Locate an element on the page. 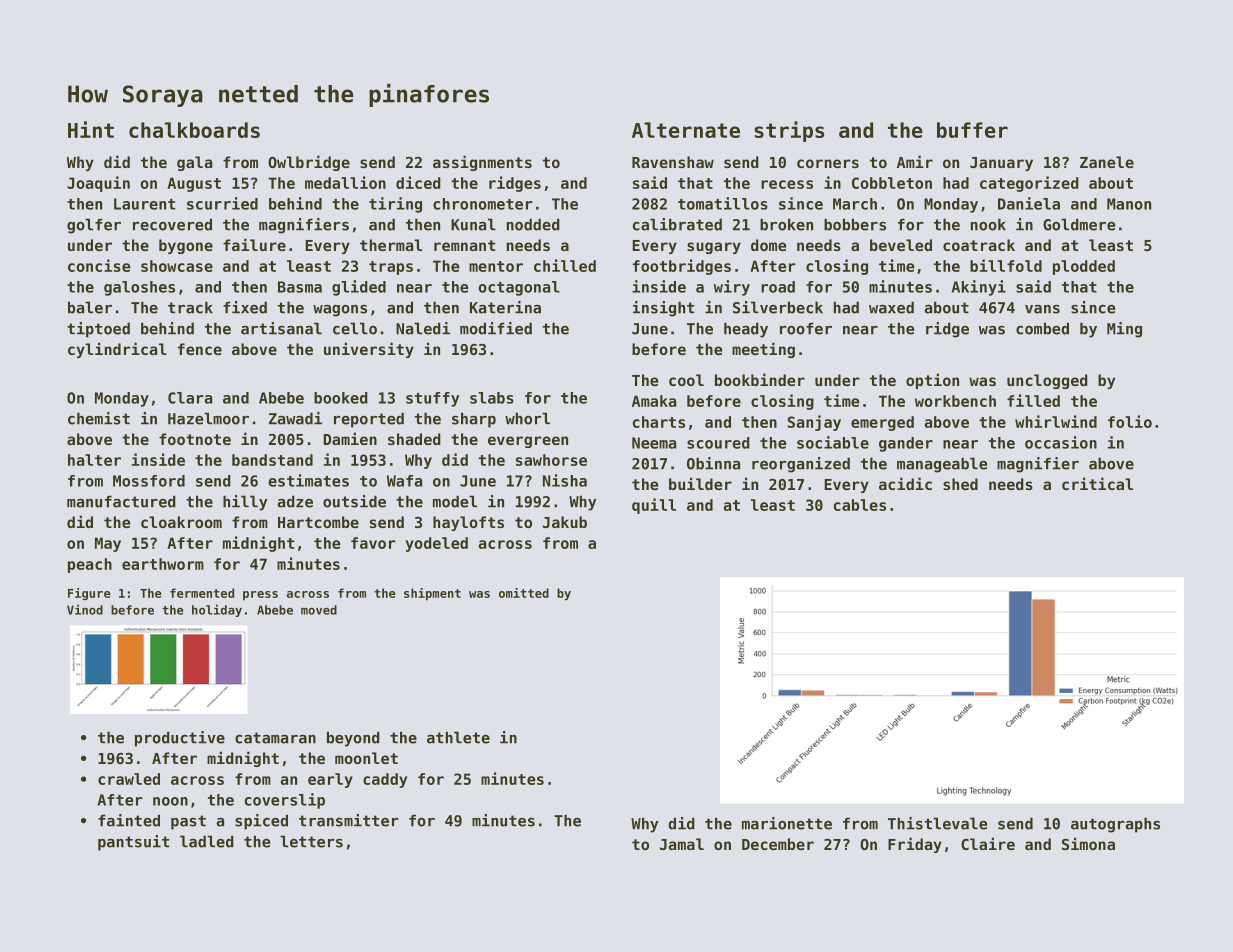  shipment is located at coordinates (432, 594).
